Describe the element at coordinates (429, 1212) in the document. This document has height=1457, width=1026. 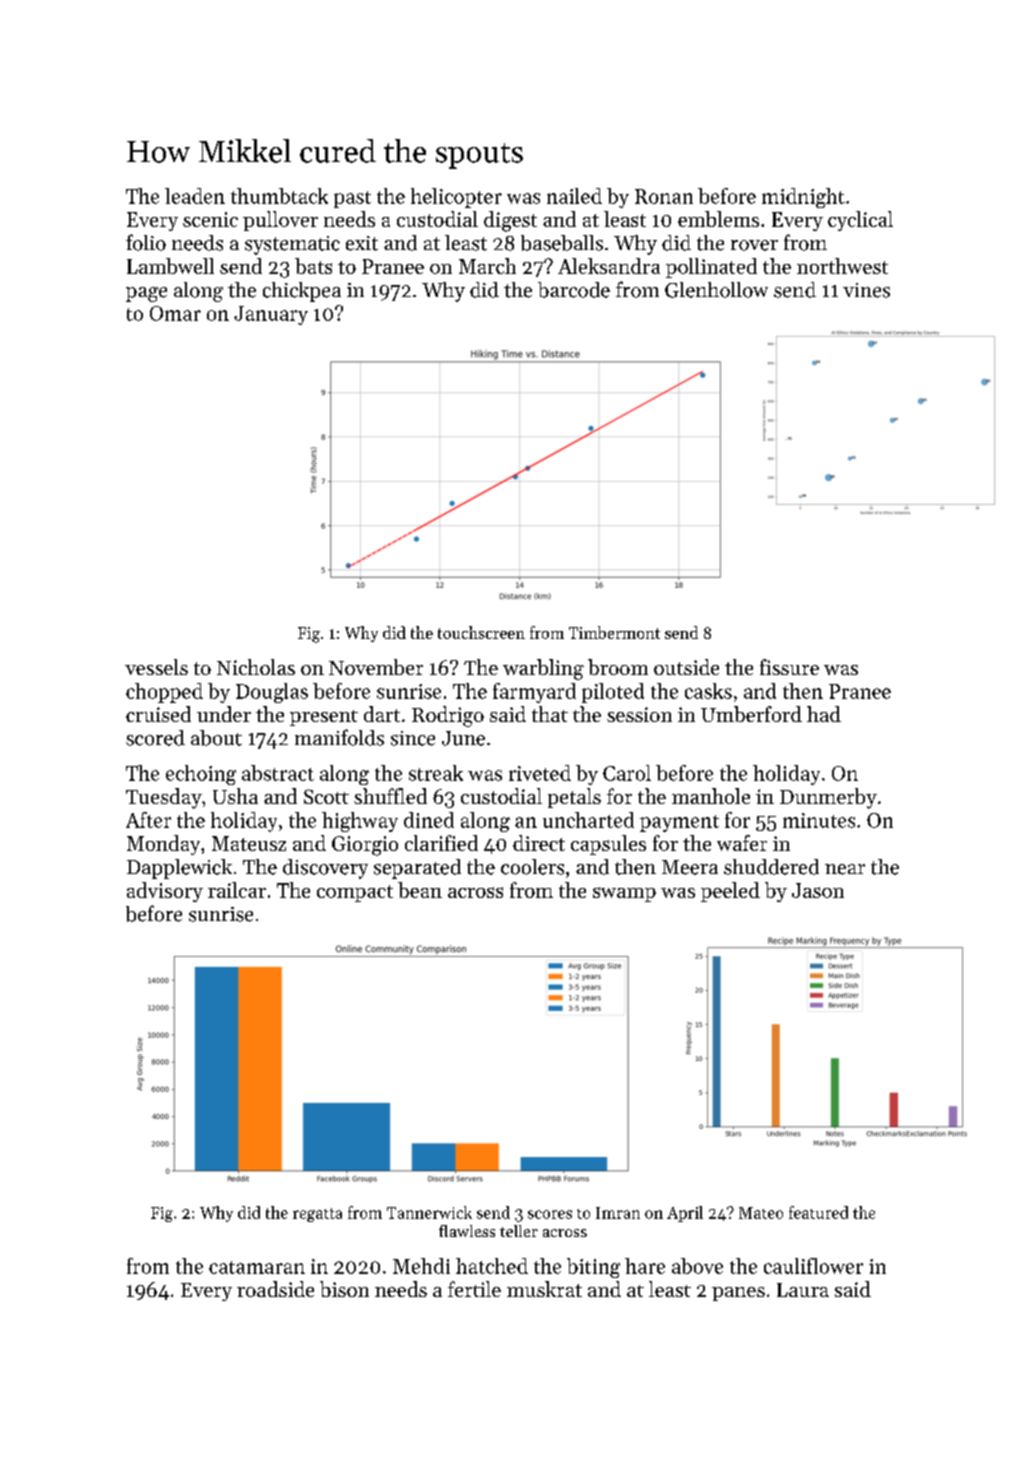
I see `Tannerwick` at that location.
